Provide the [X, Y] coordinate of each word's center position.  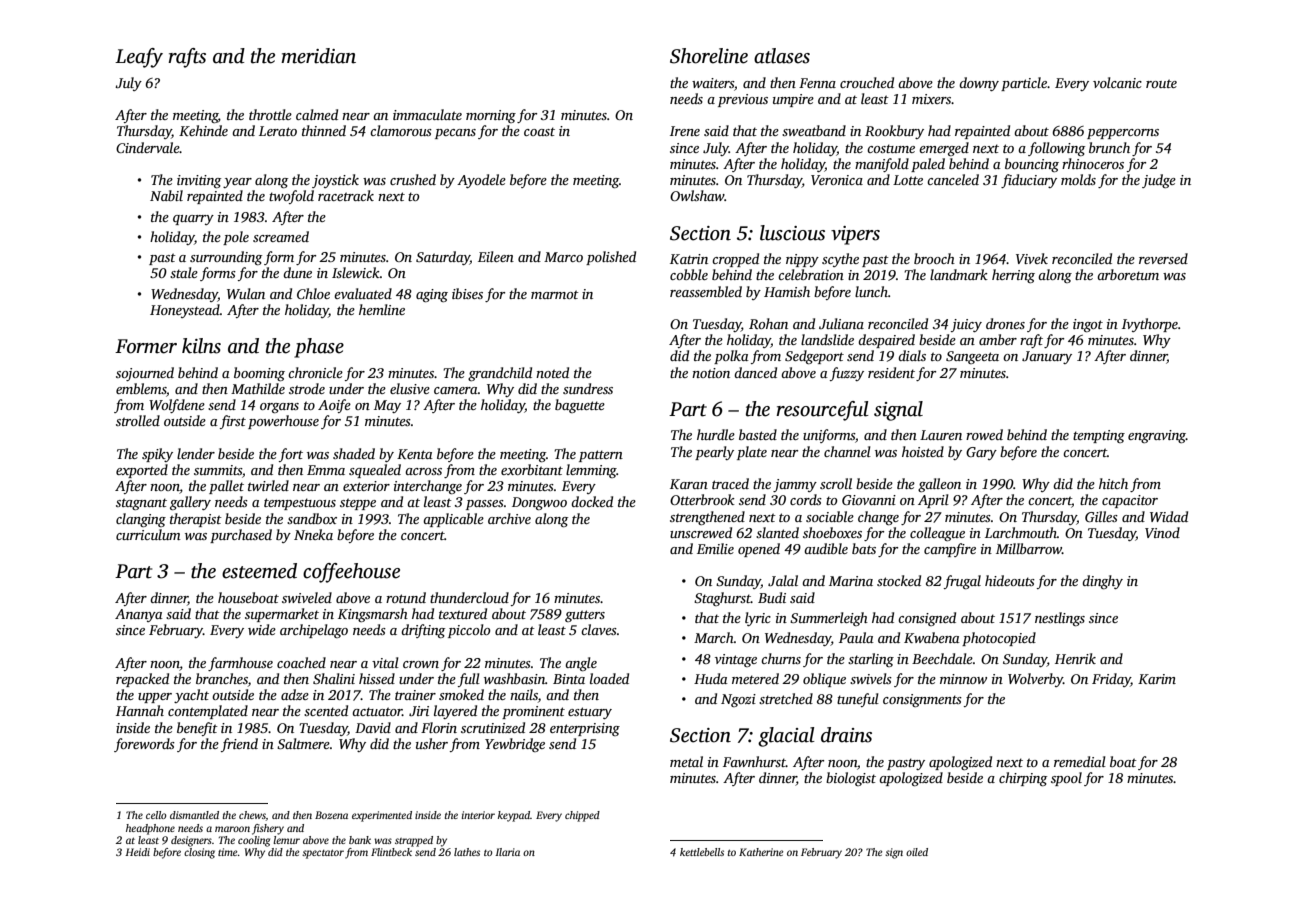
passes [485, 505]
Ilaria [507, 852]
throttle [270, 114]
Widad [1169, 516]
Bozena [331, 815]
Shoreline [709, 56]
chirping [1023, 779]
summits [218, 470]
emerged [944, 149]
